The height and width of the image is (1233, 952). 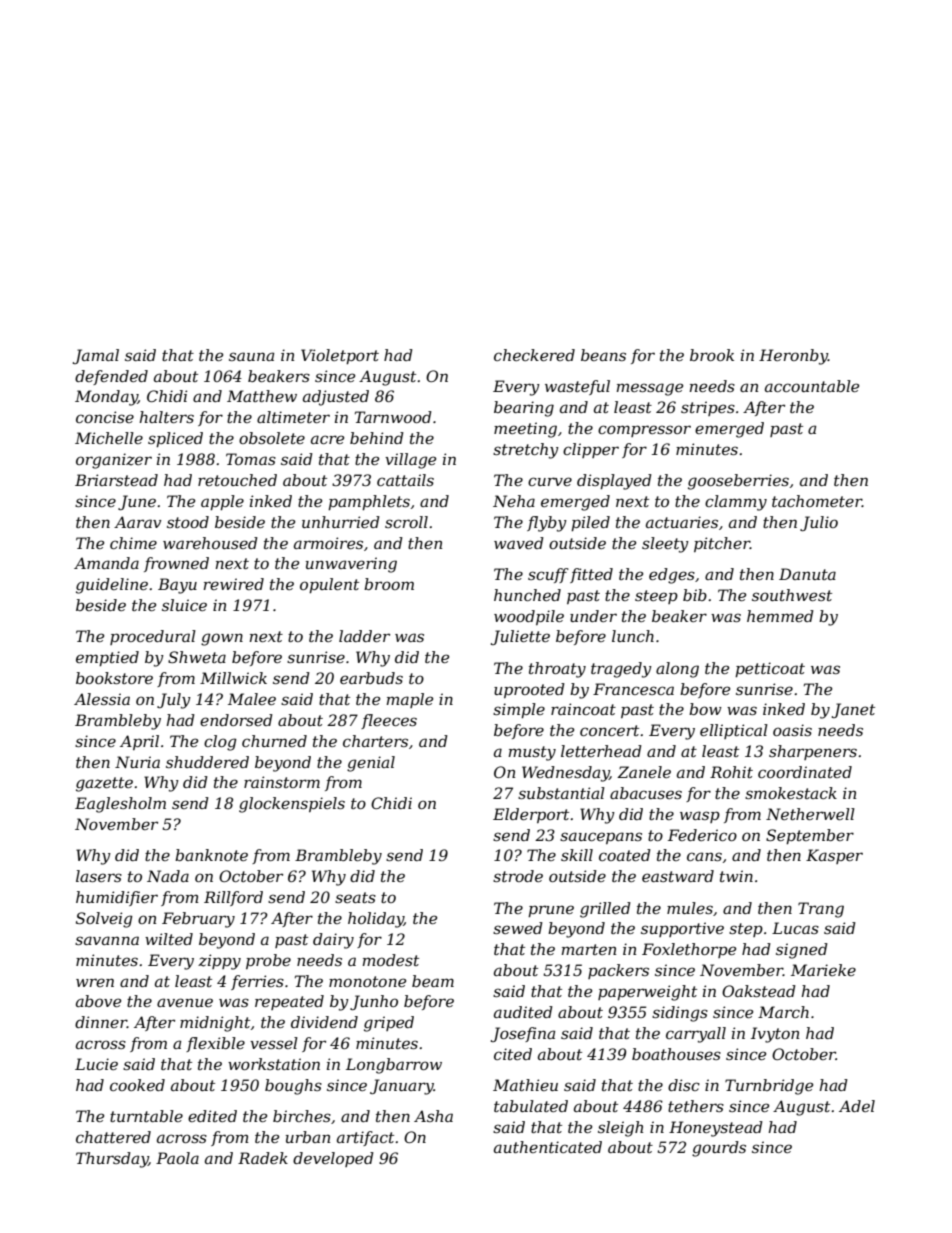 What do you see at coordinates (523, 1012) in the image?
I see `audited` at bounding box center [523, 1012].
